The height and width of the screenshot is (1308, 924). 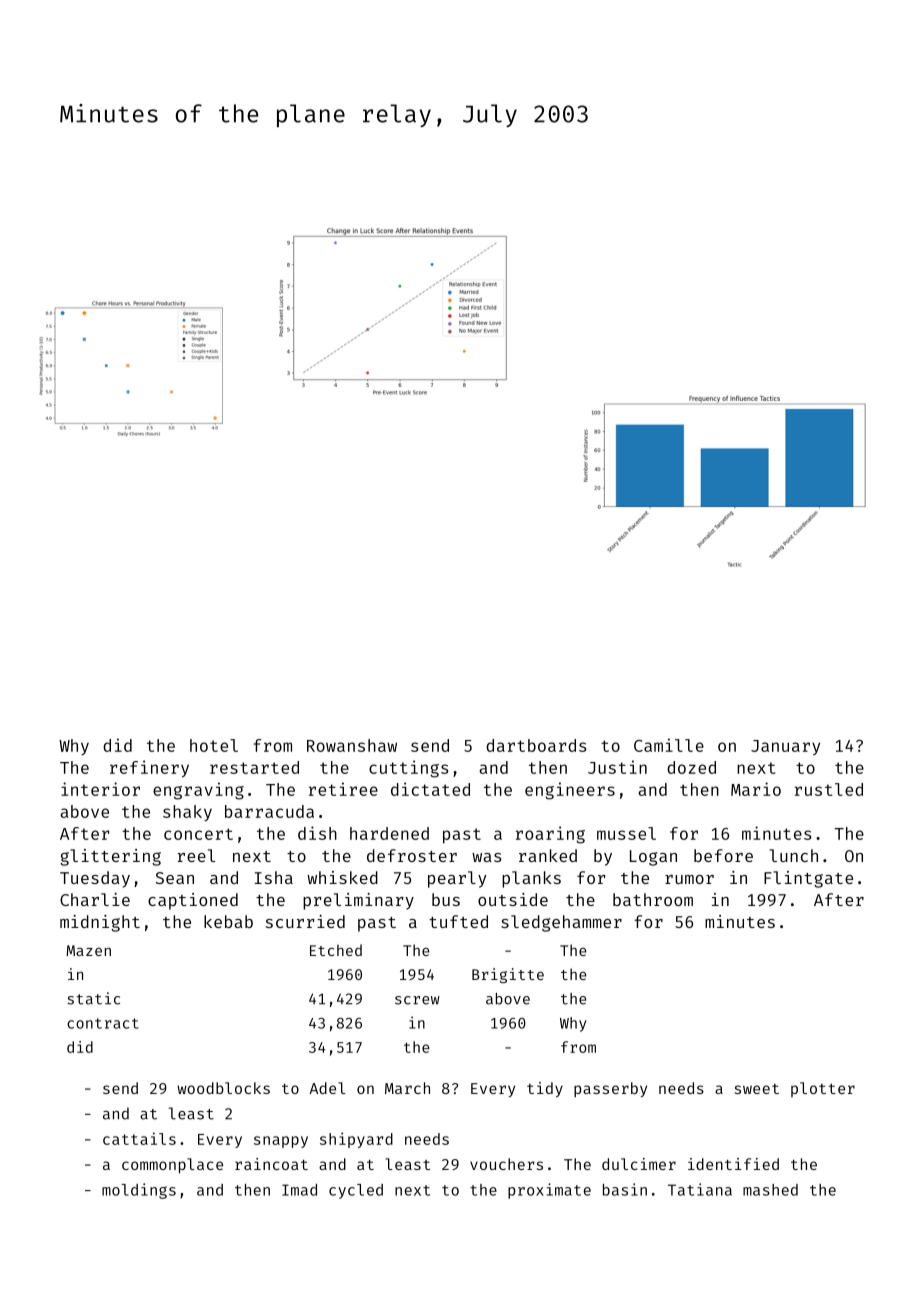 What do you see at coordinates (139, 1191) in the screenshot?
I see `moldings` at bounding box center [139, 1191].
